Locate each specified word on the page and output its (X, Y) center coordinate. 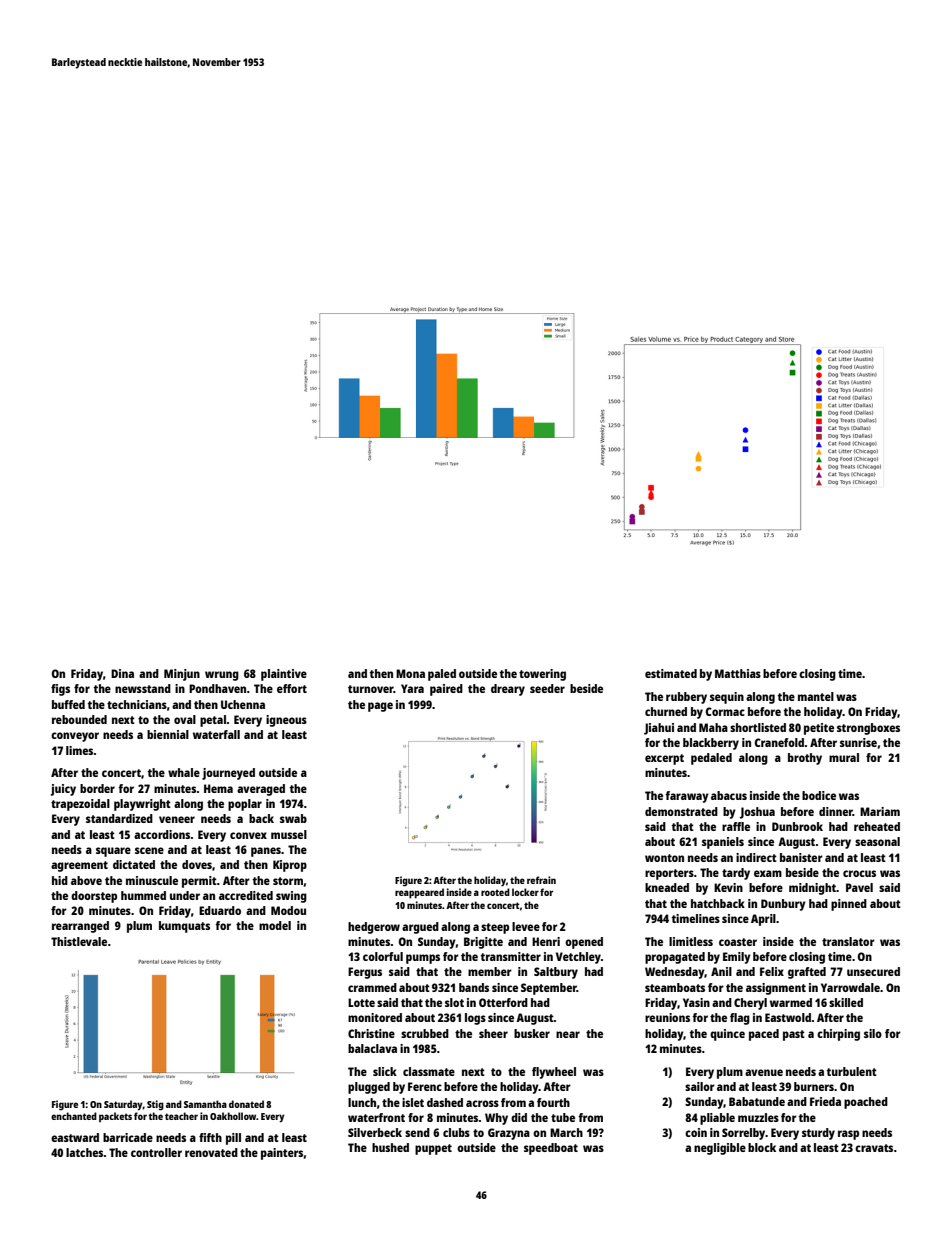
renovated (211, 1152)
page (380, 707)
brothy (805, 759)
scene (149, 850)
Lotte (361, 1002)
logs (475, 1019)
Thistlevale (79, 941)
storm (288, 881)
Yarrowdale (850, 987)
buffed (68, 704)
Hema (218, 788)
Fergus (365, 973)
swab (293, 818)
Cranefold (779, 742)
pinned (849, 905)
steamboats (675, 987)
